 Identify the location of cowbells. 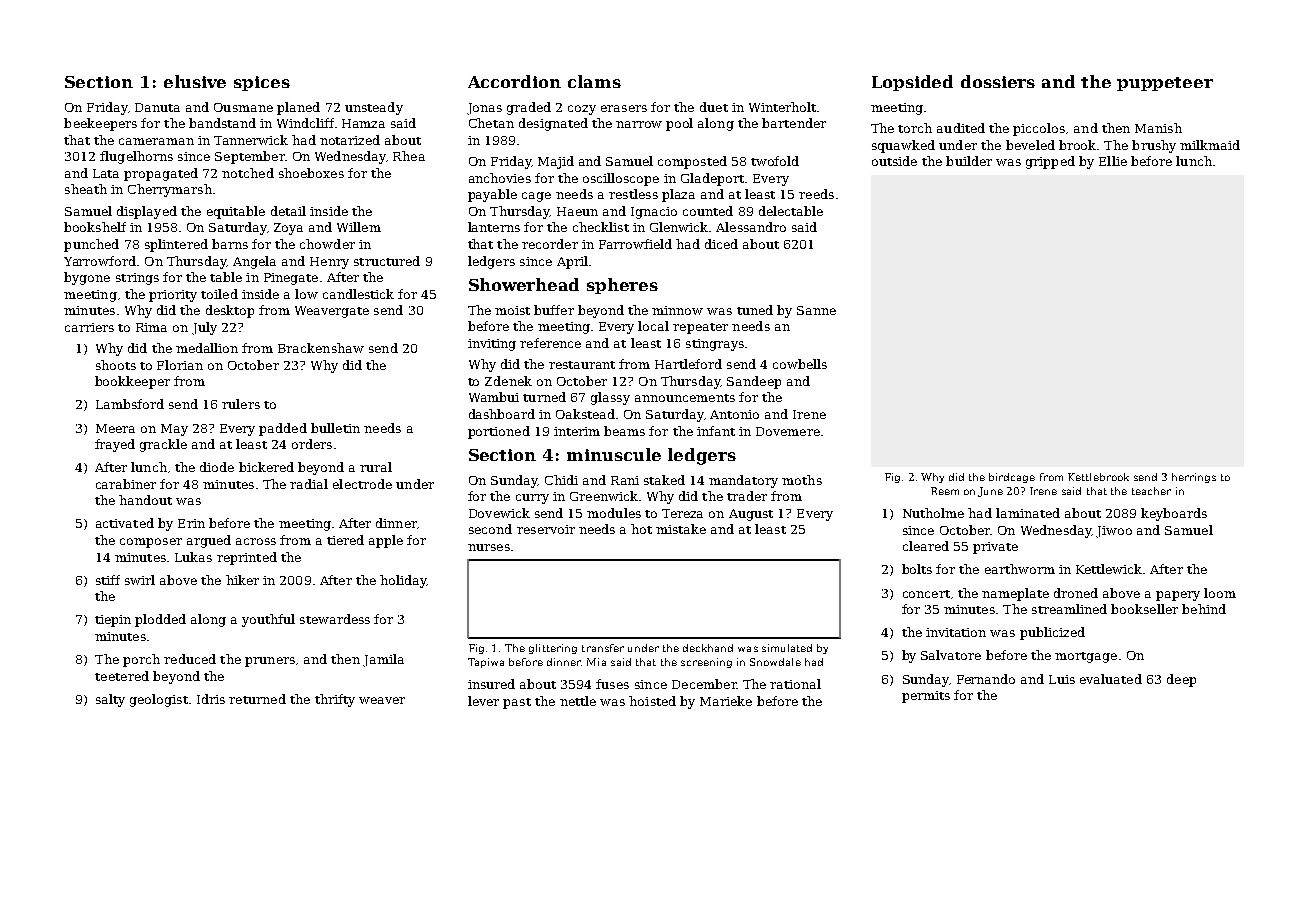
(800, 364).
